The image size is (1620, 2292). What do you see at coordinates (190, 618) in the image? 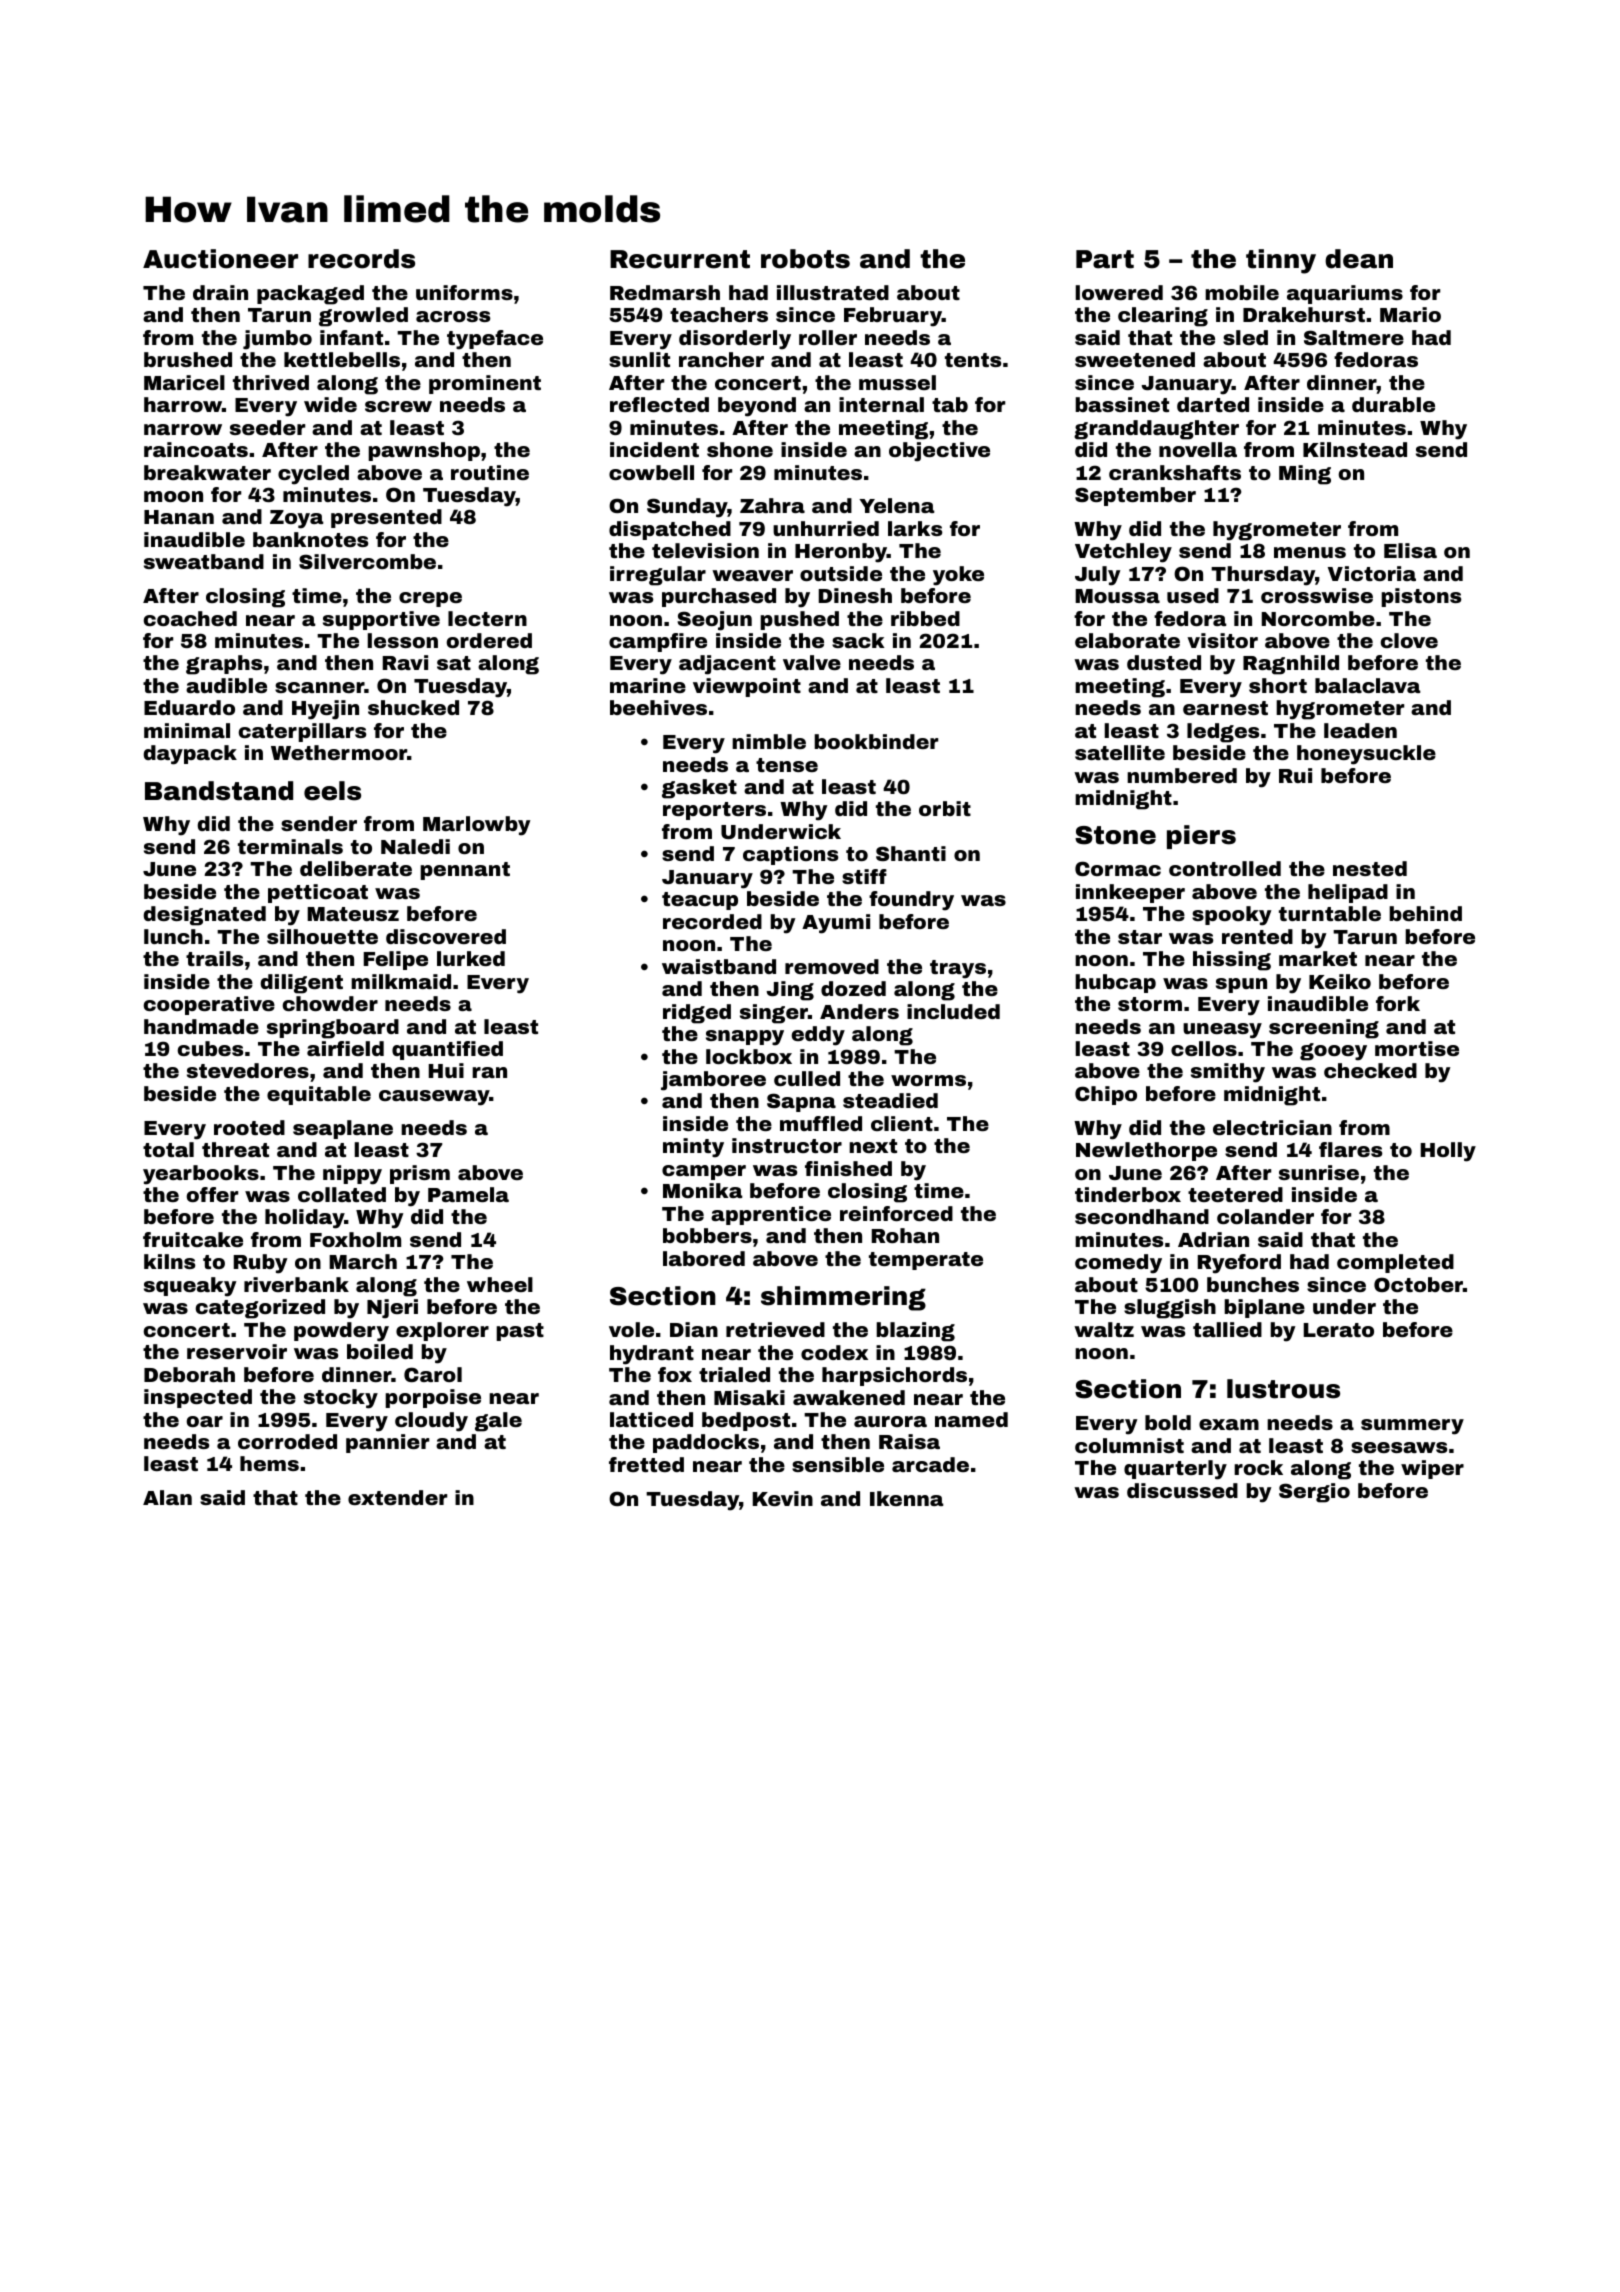
I see `coached` at bounding box center [190, 618].
